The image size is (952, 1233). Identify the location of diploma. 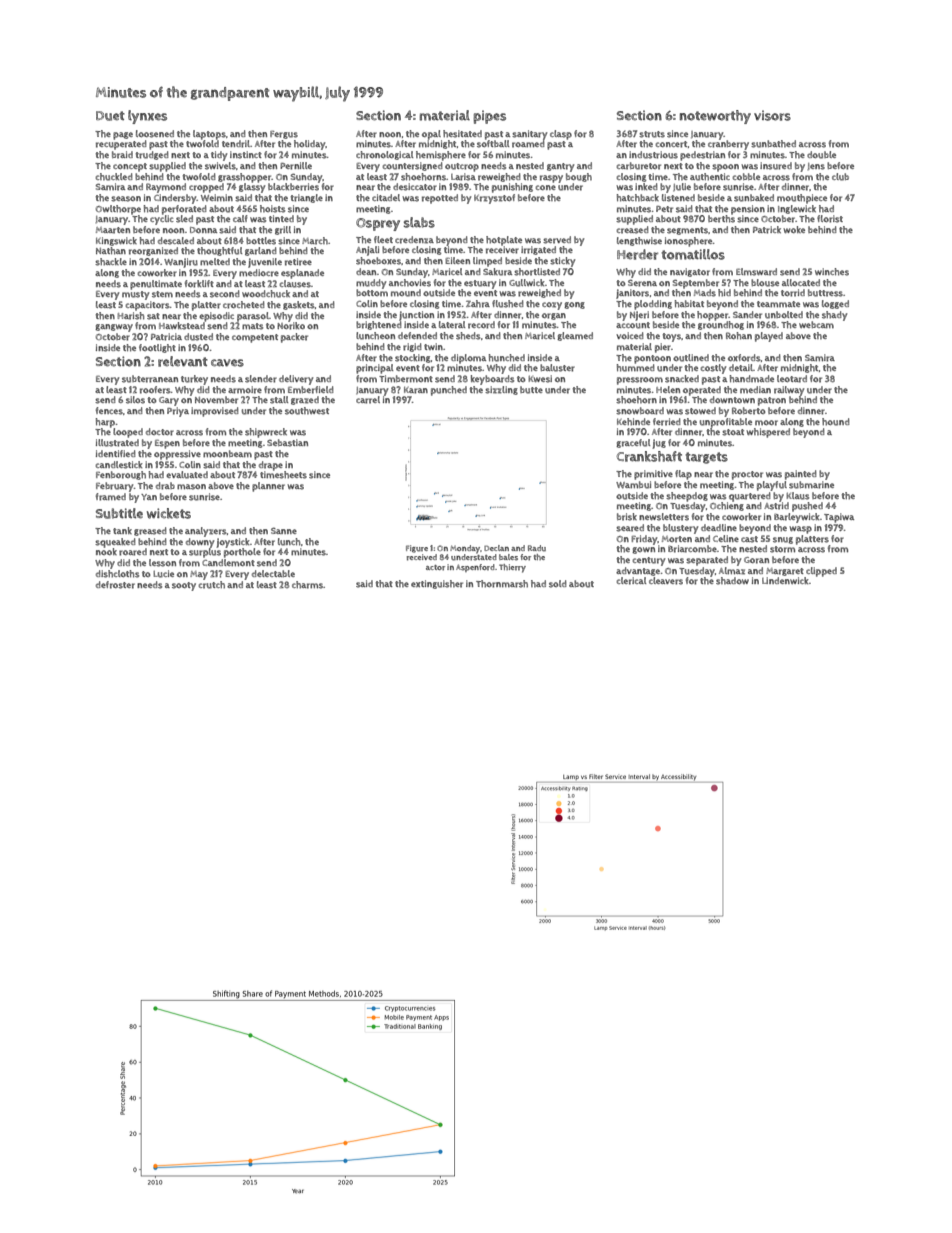
(468, 359).
